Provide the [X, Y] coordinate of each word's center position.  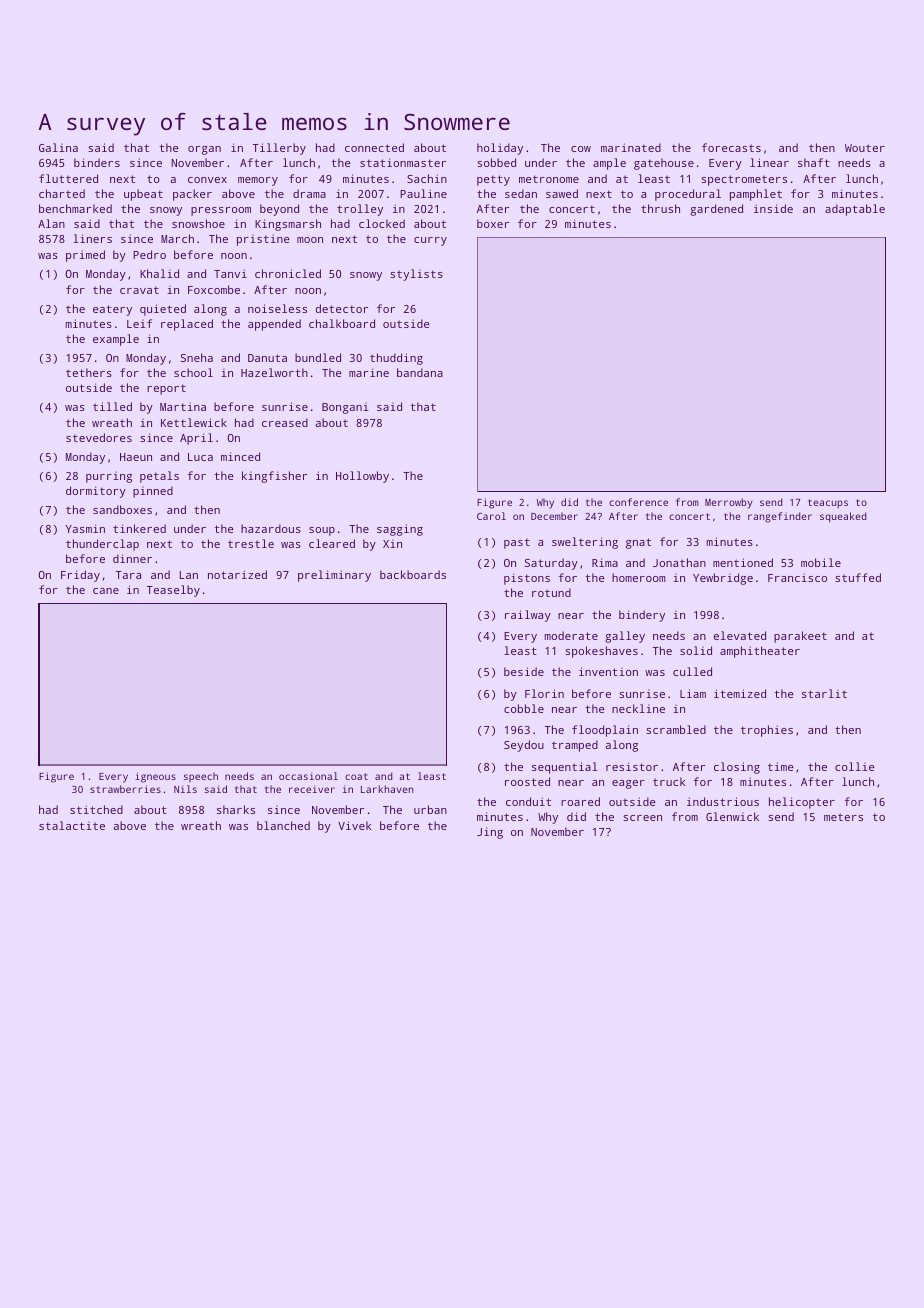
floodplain [605, 731]
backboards [413, 574]
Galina [58, 147]
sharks [236, 809]
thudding [396, 359]
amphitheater [760, 652]
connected [374, 147]
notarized [237, 574]
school [193, 372]
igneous [155, 777]
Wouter [865, 148]
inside [773, 208]
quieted [163, 310]
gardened [716, 210]
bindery [642, 616]
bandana [420, 372]
